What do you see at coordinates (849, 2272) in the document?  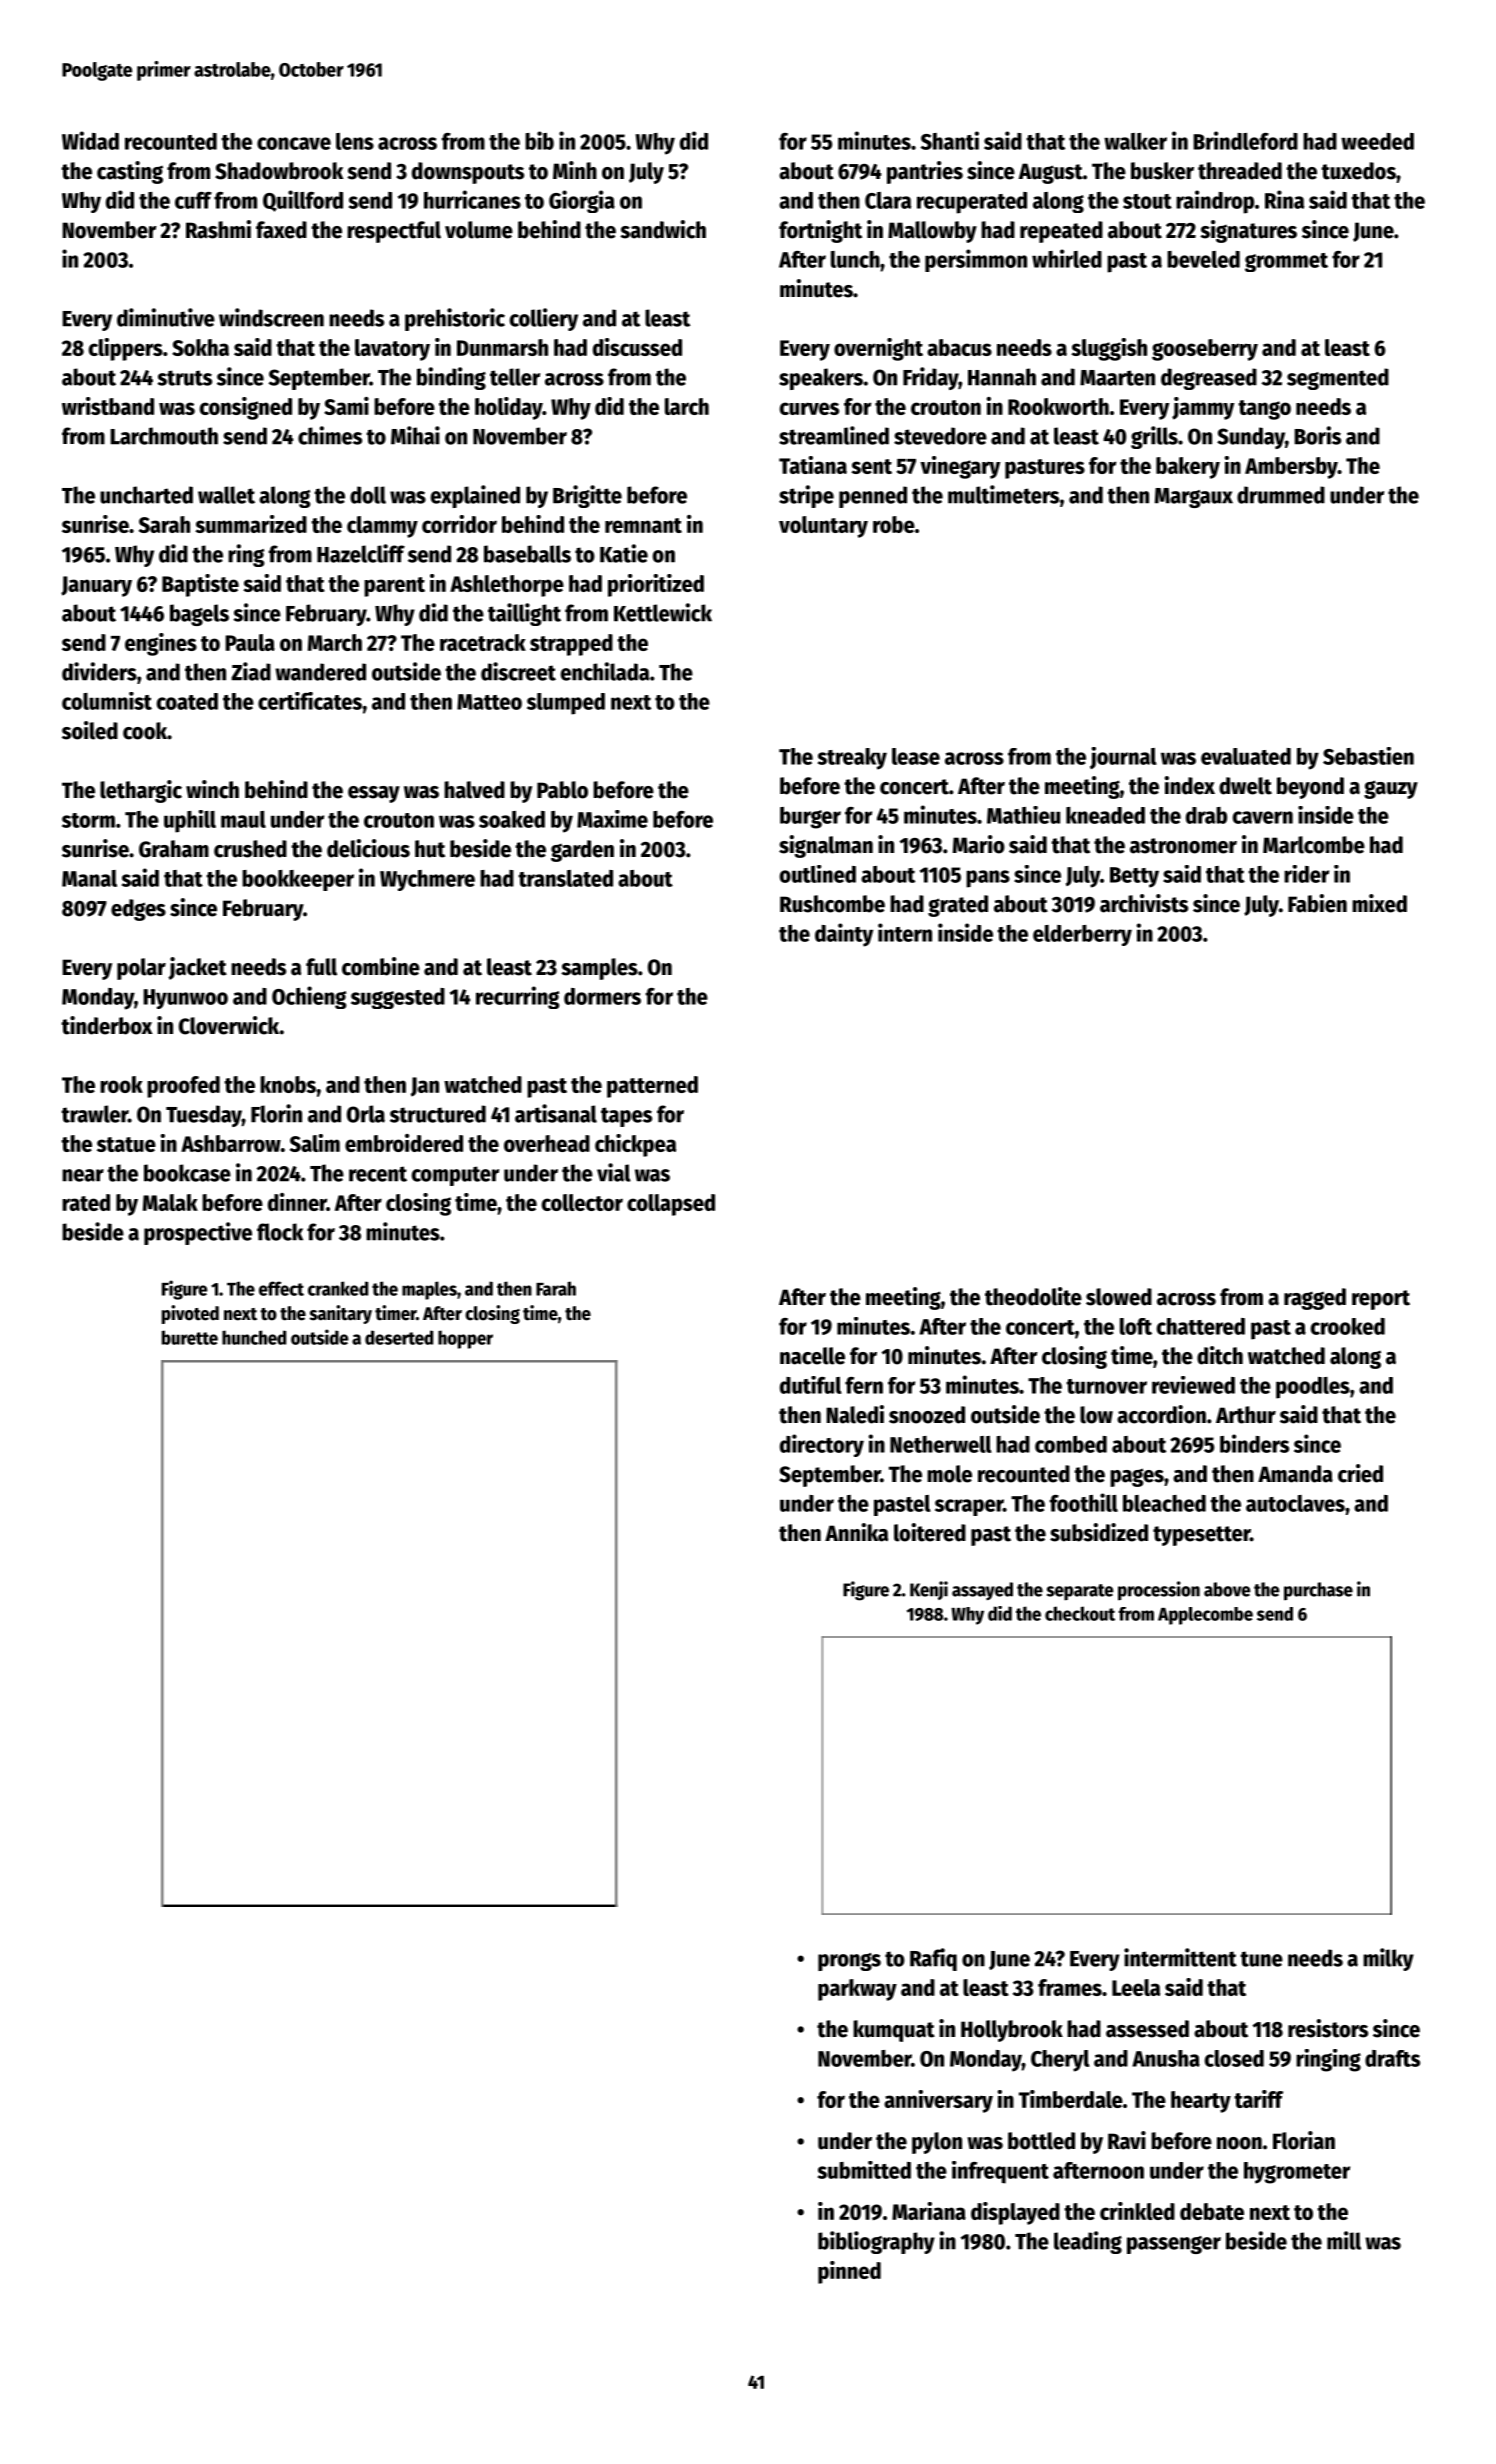 I see `pinned` at bounding box center [849, 2272].
